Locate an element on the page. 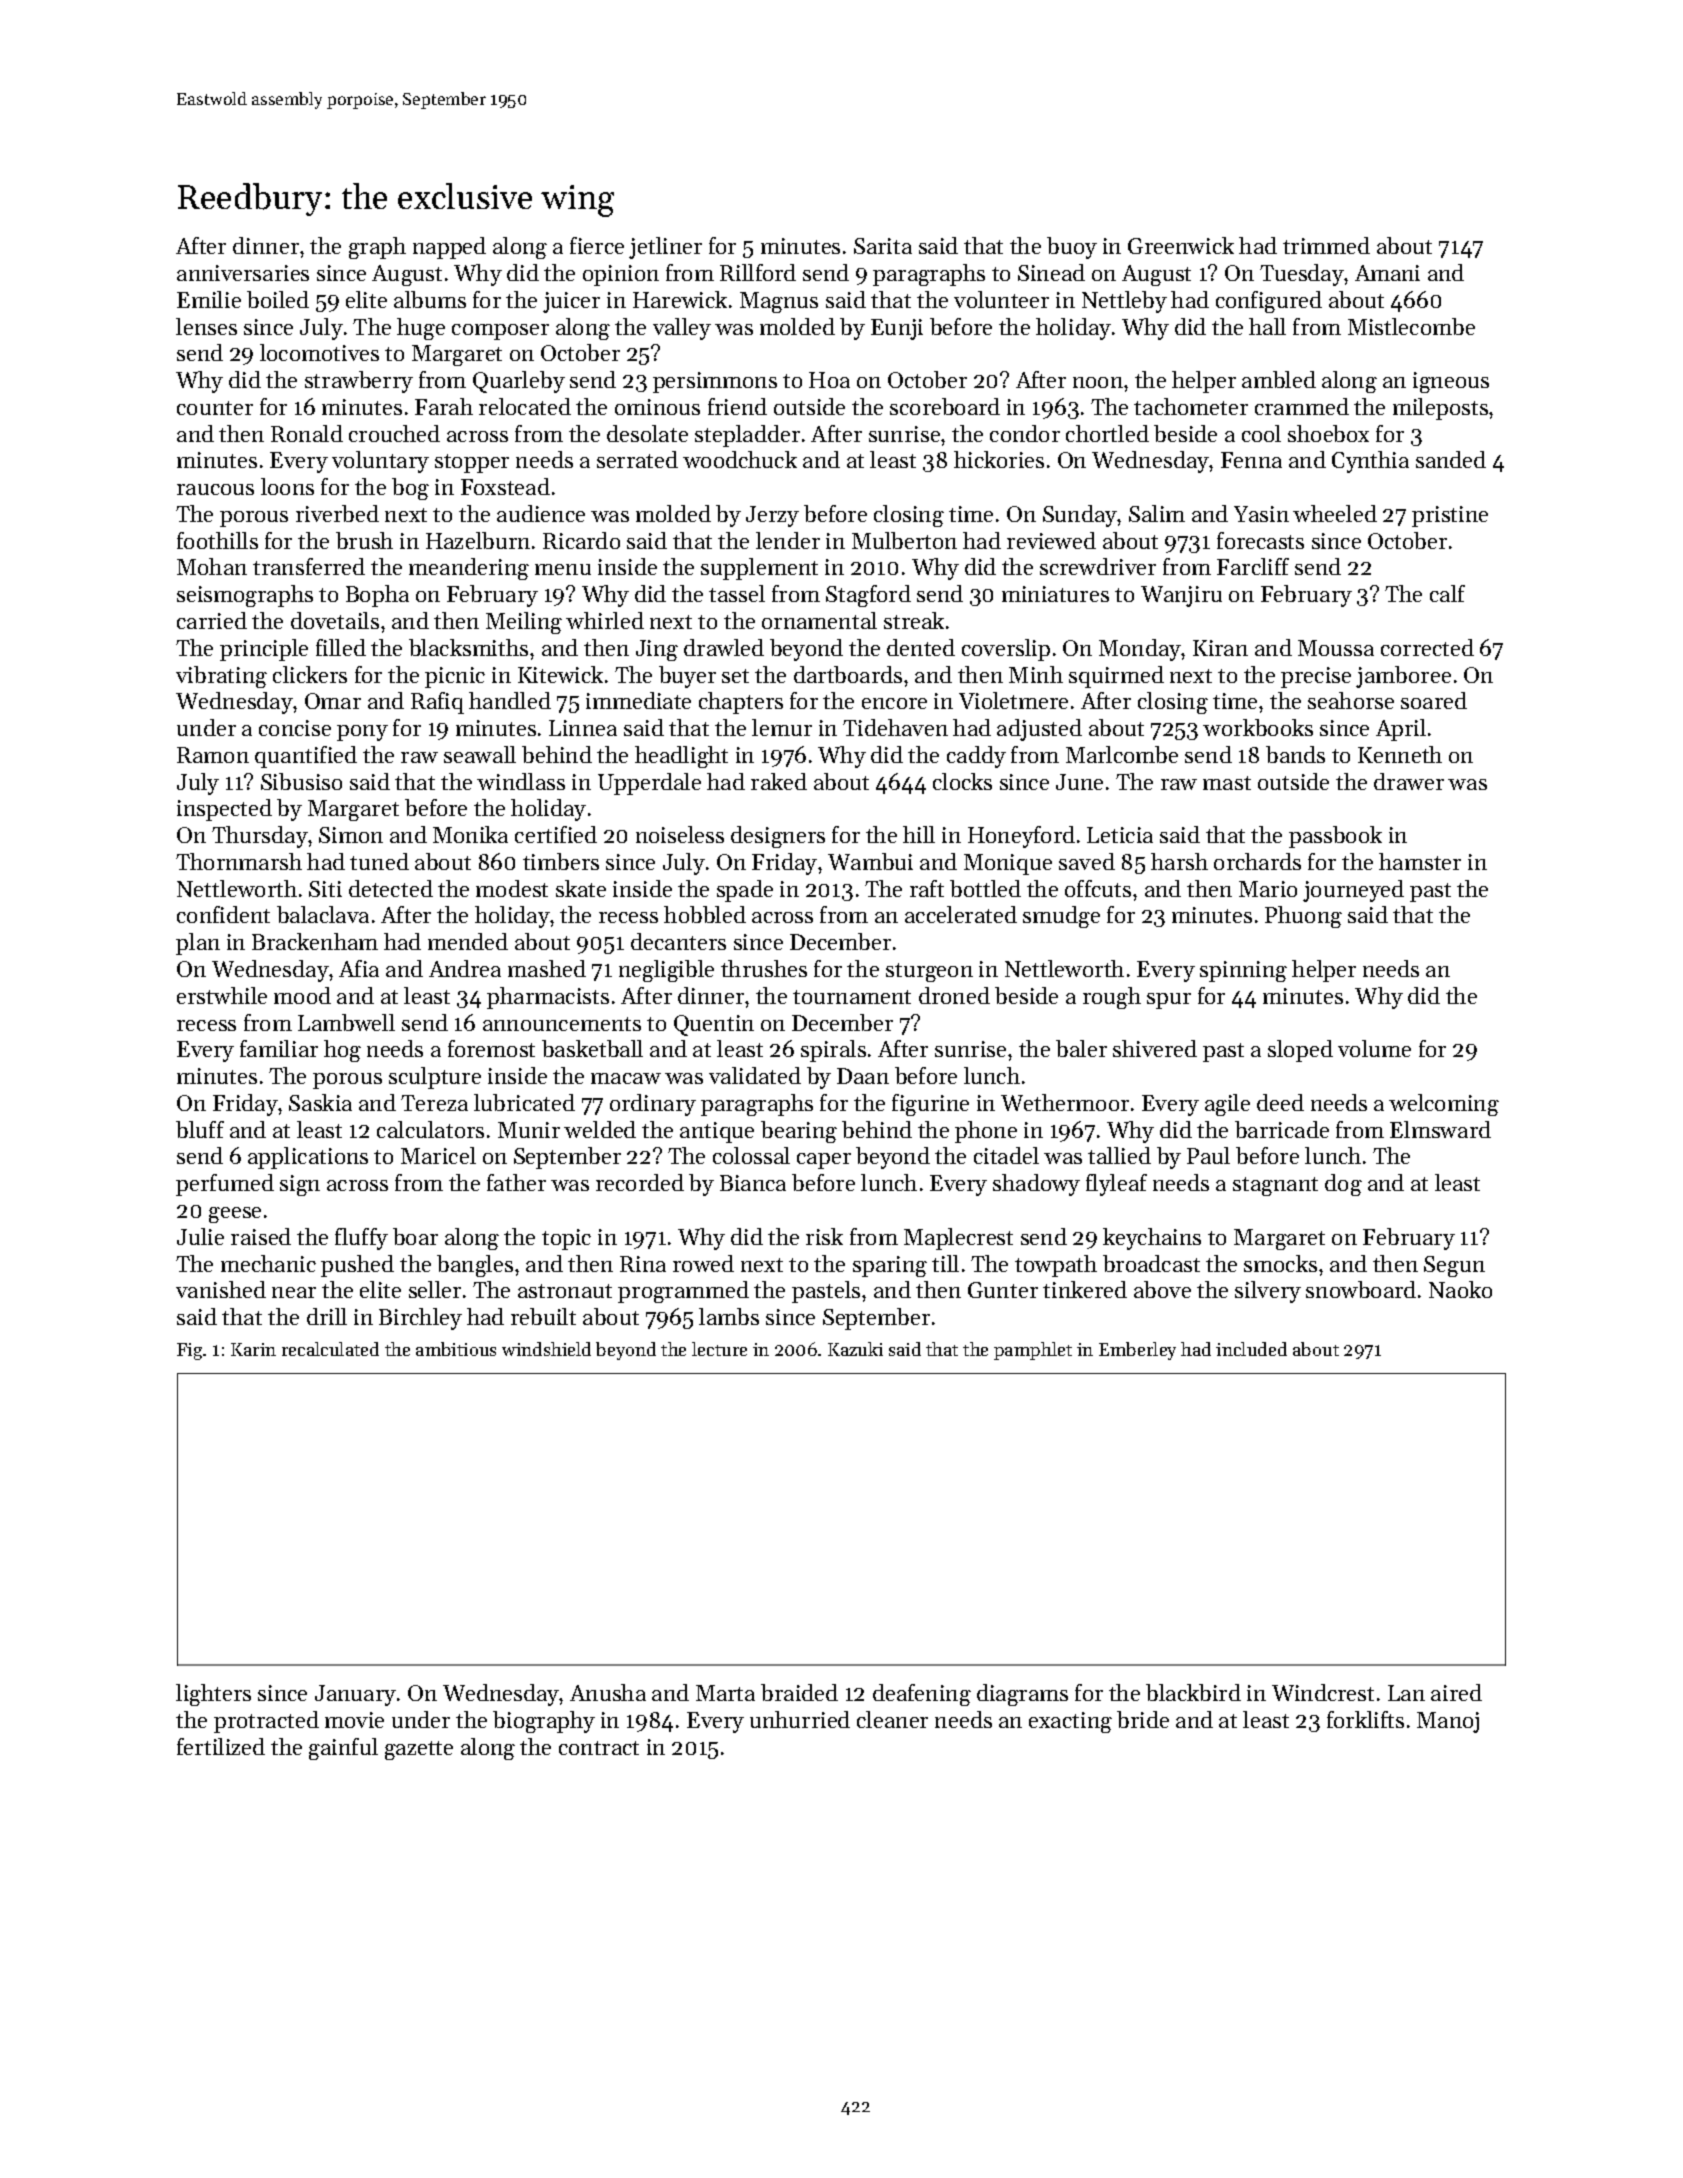 The width and height of the document is (1683, 2178). trimmed is located at coordinates (1326, 245).
